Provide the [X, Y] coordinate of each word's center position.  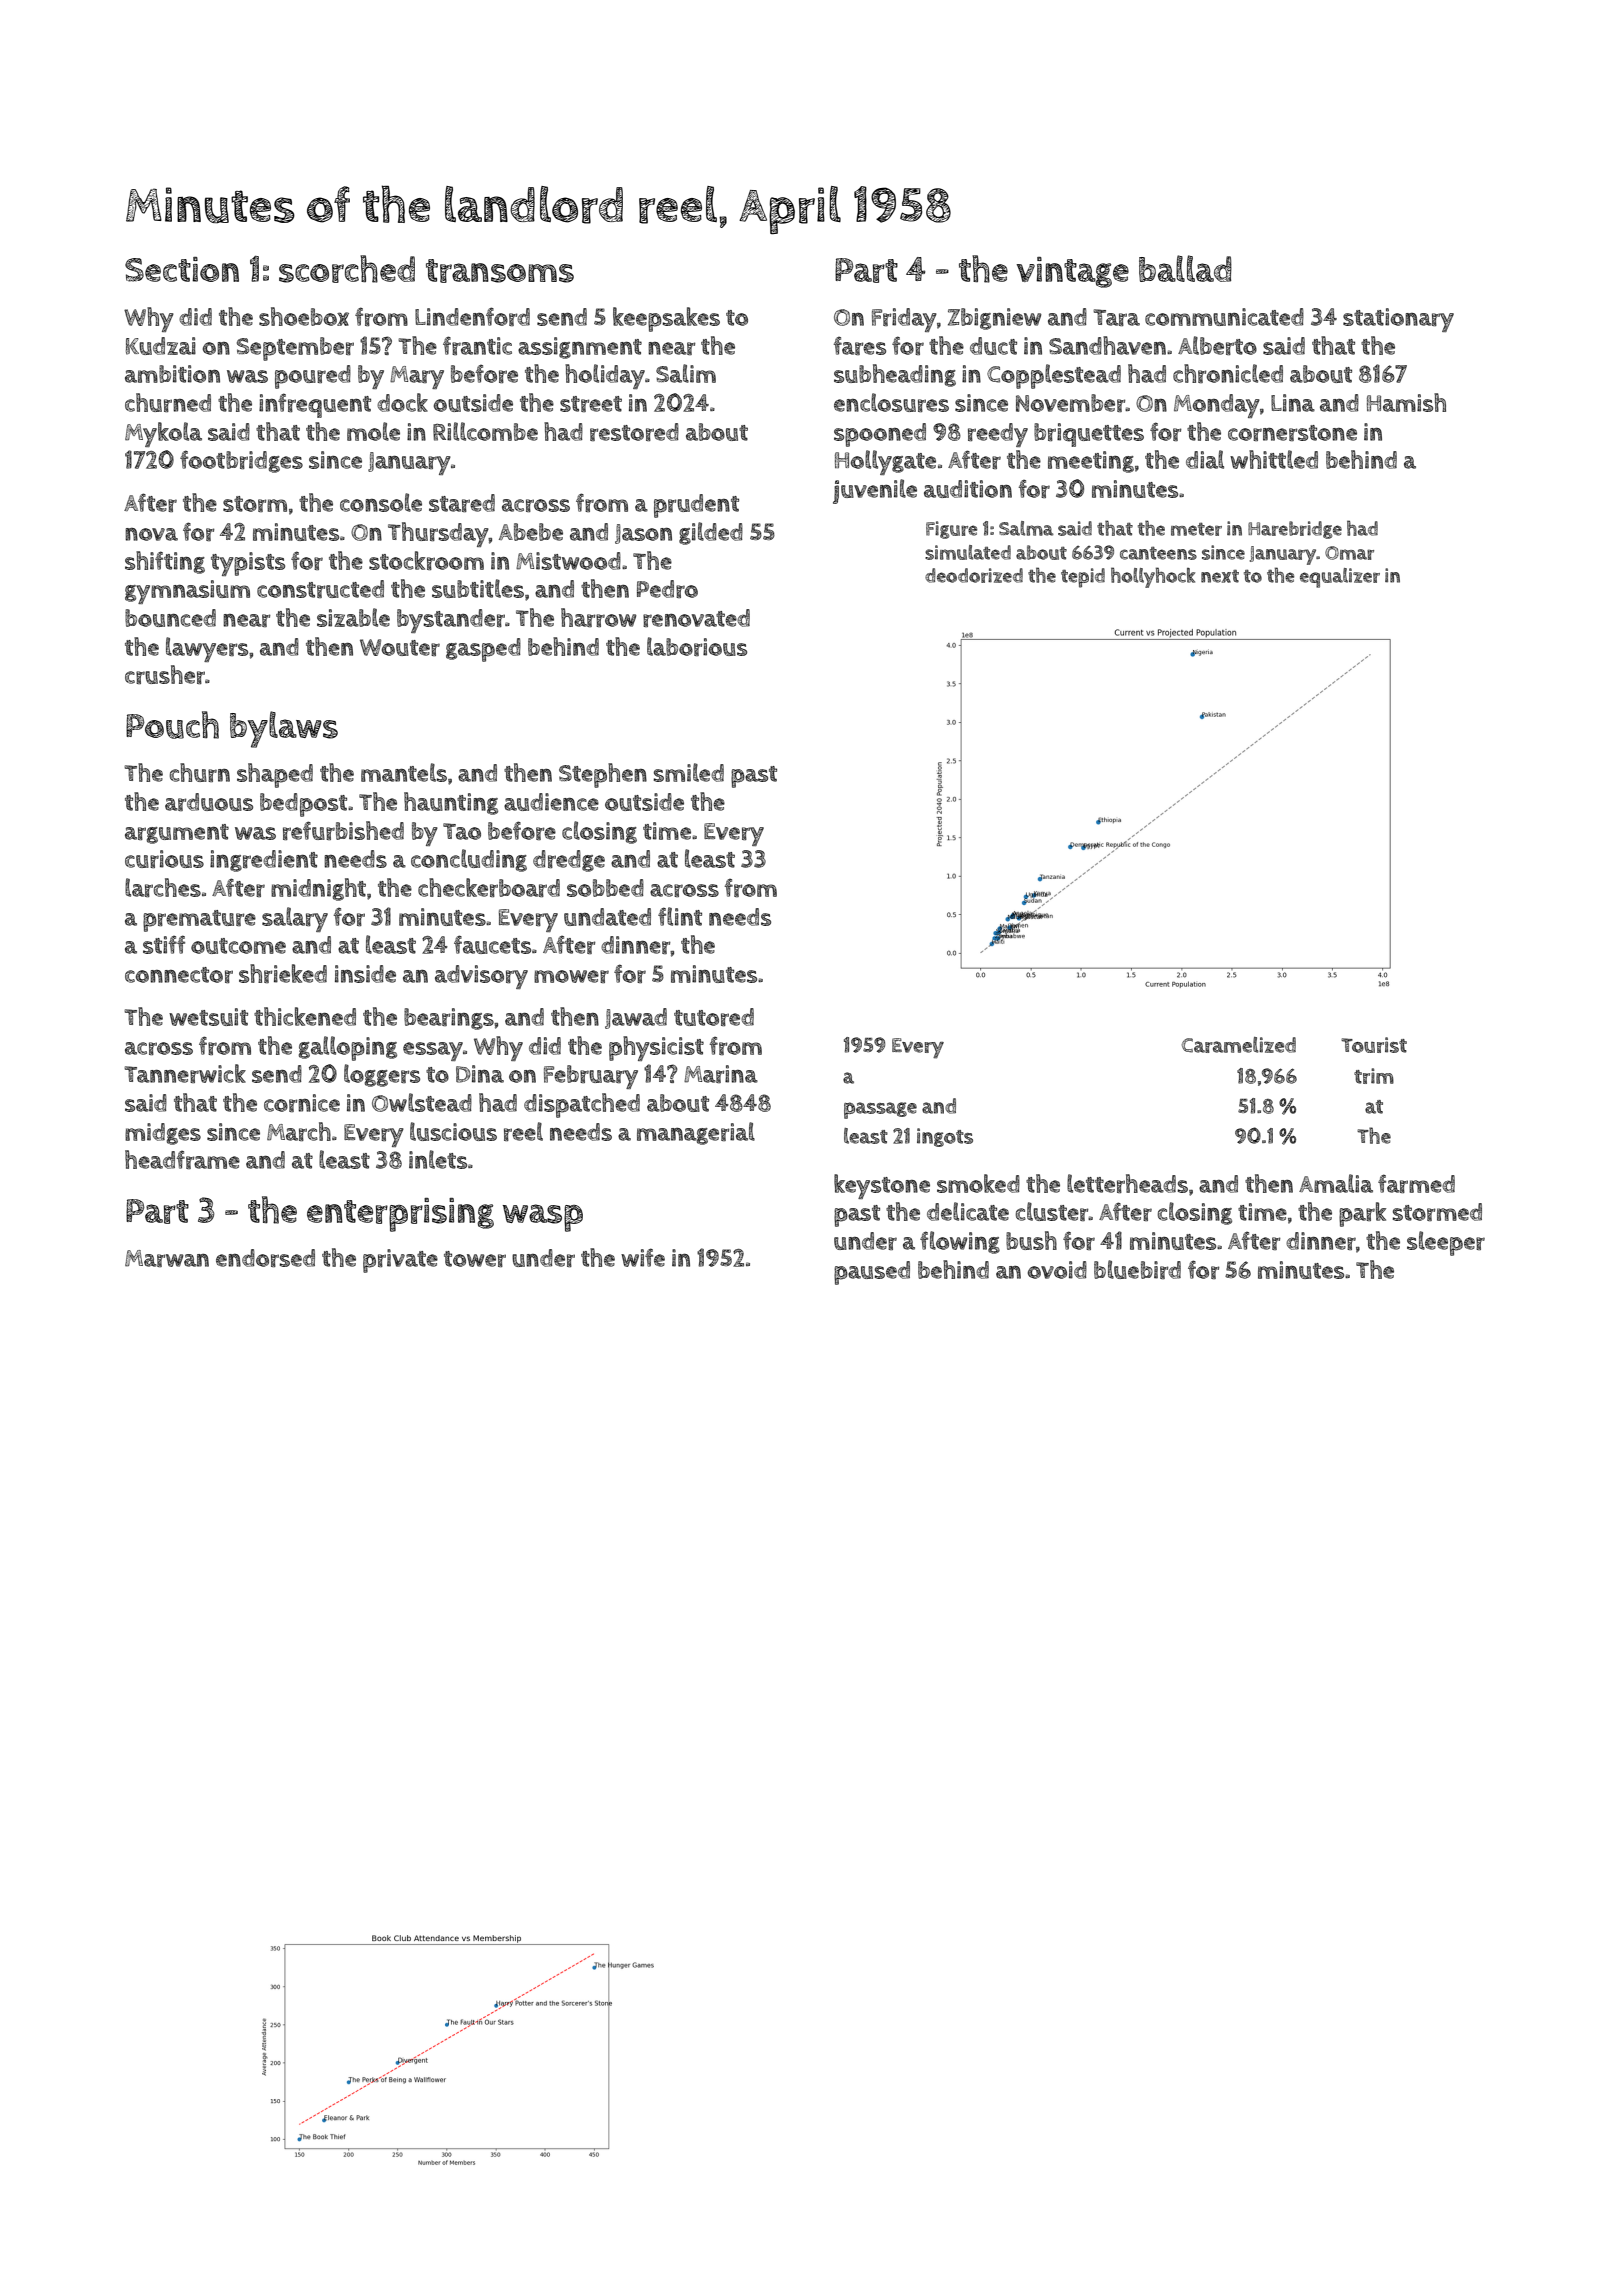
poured [313, 377]
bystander [451, 621]
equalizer [1340, 578]
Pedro [667, 589]
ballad [1185, 268]
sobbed [605, 888]
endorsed [265, 1258]
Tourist [1374, 1045]
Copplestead [1054, 376]
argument [177, 834]
